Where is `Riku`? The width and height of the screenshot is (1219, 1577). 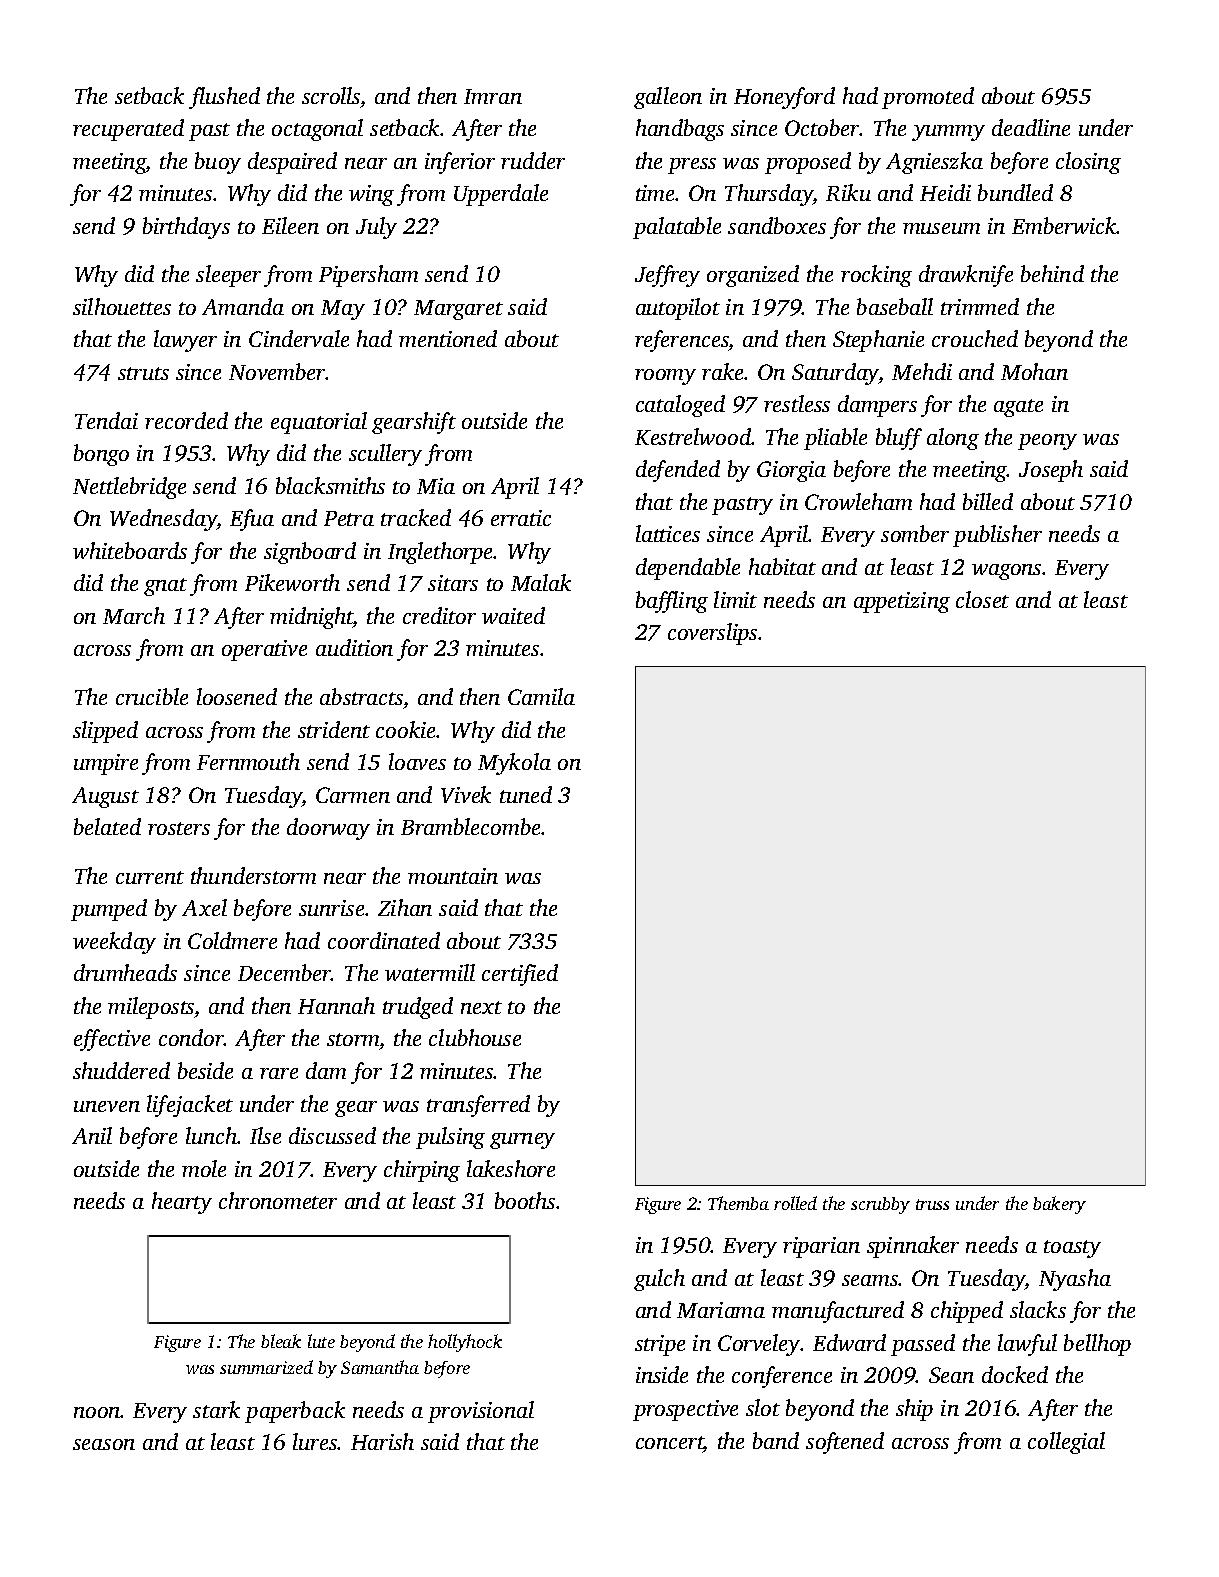
Riku is located at coordinates (848, 192).
